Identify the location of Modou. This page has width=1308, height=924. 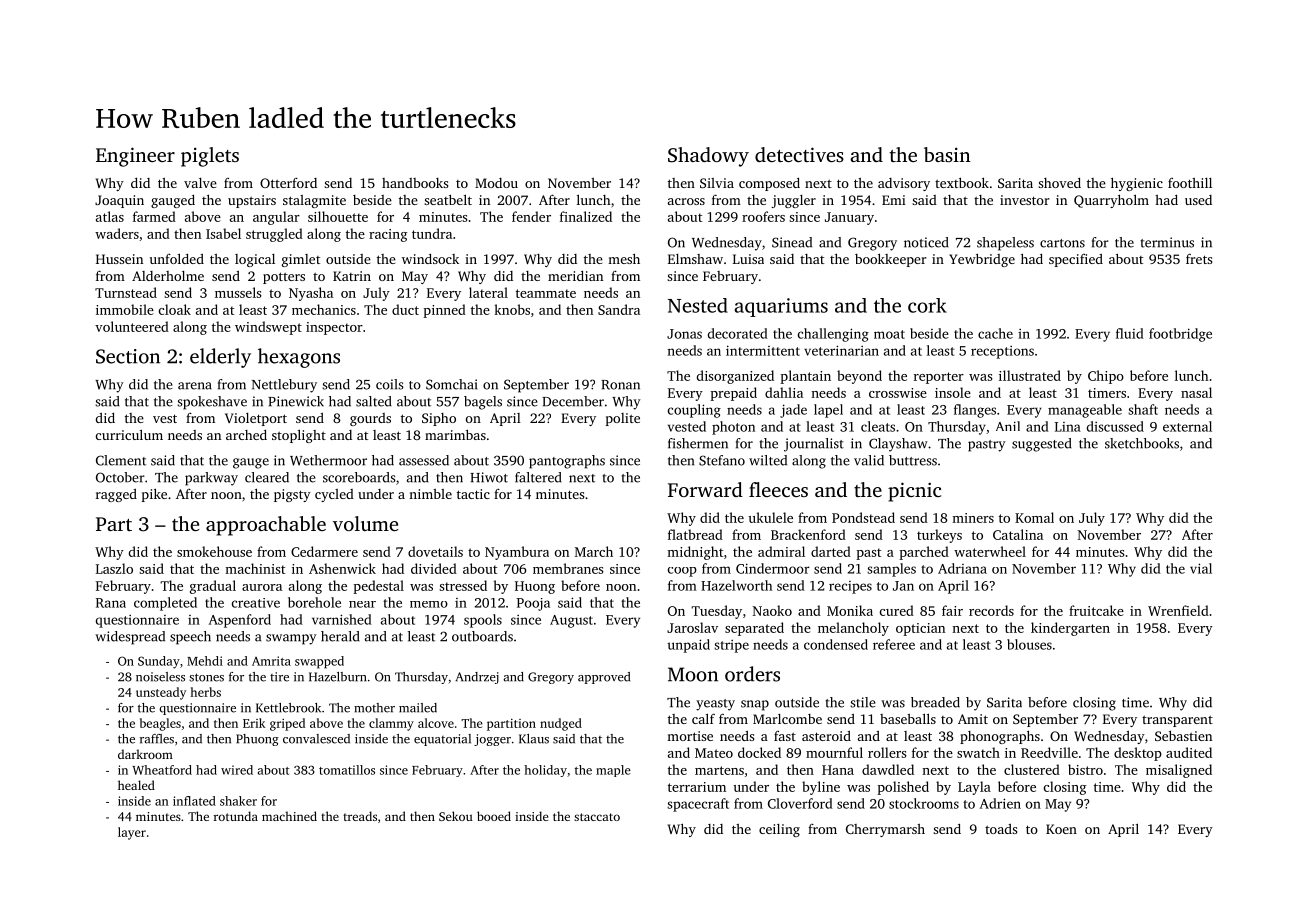
(496, 183).
